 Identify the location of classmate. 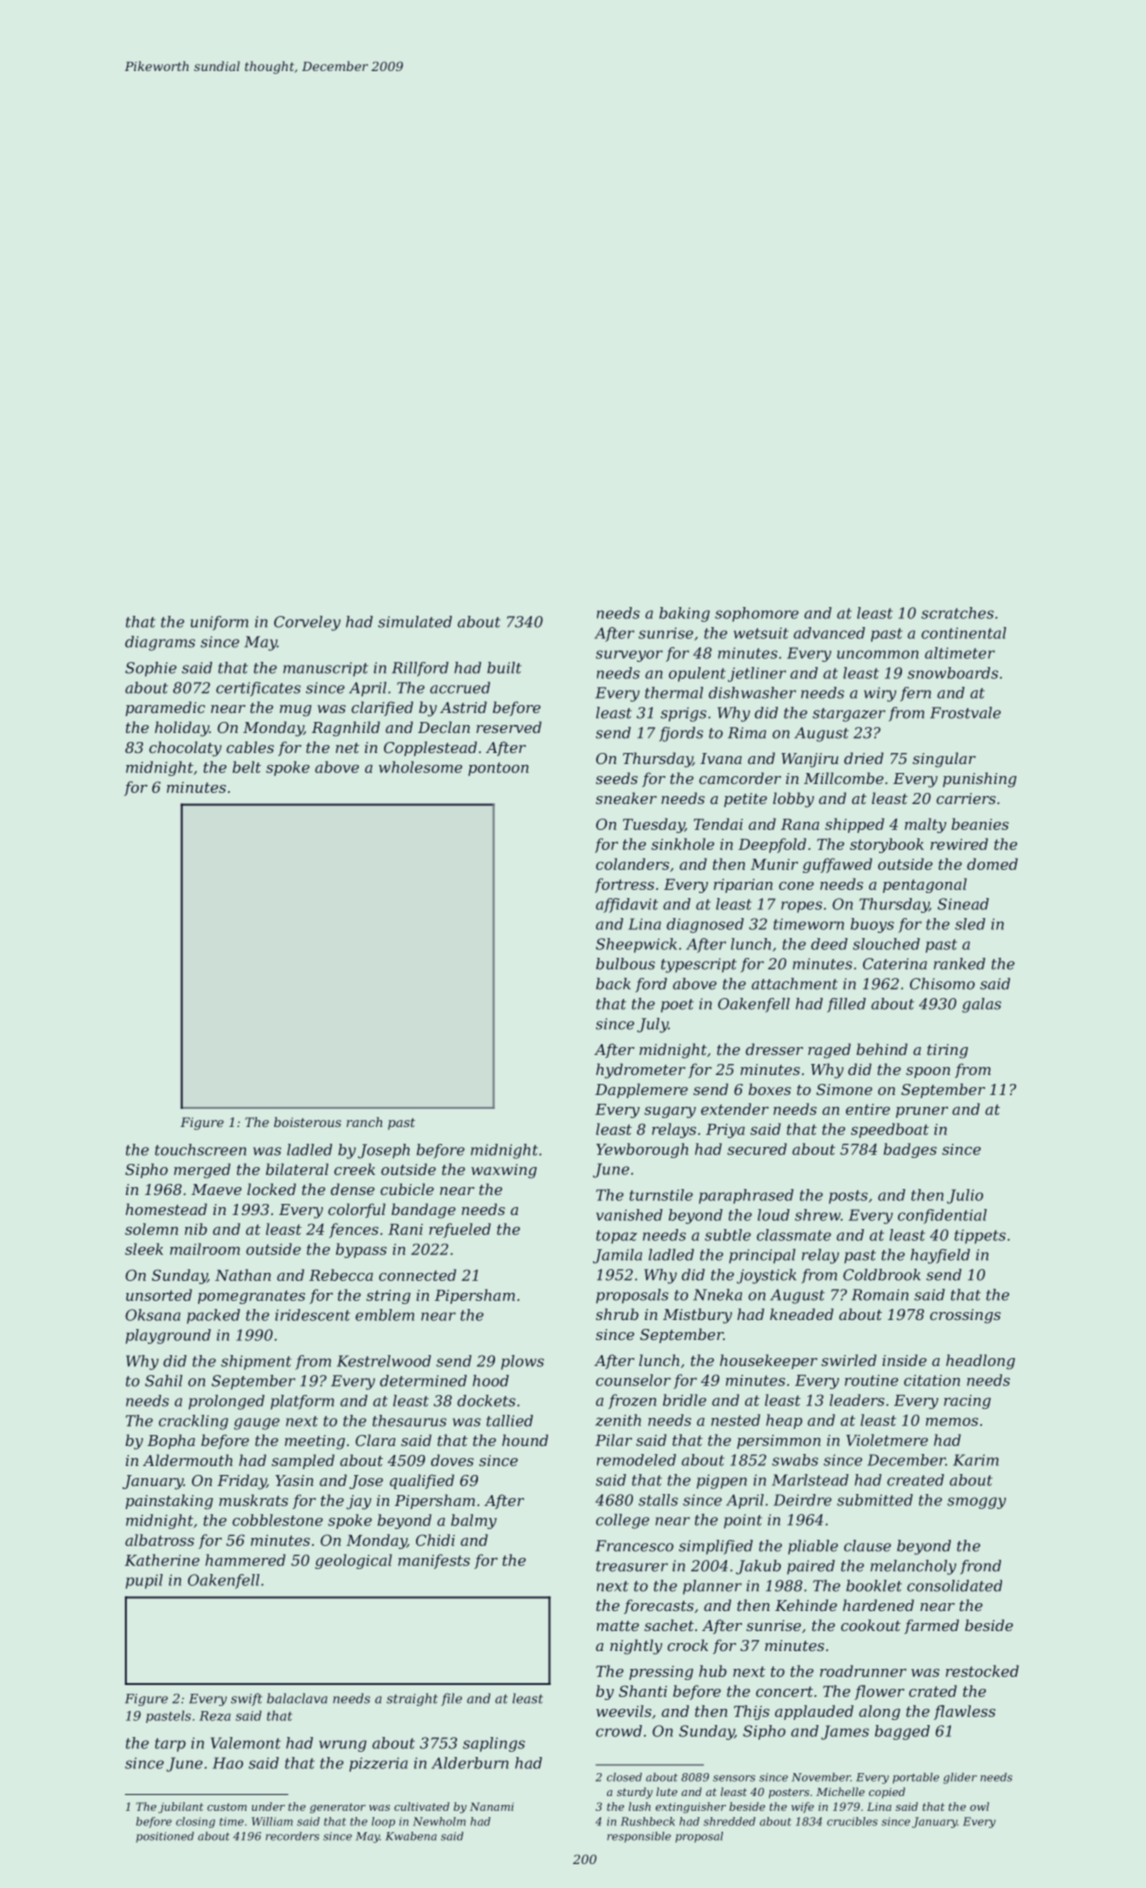
(794, 1235).
